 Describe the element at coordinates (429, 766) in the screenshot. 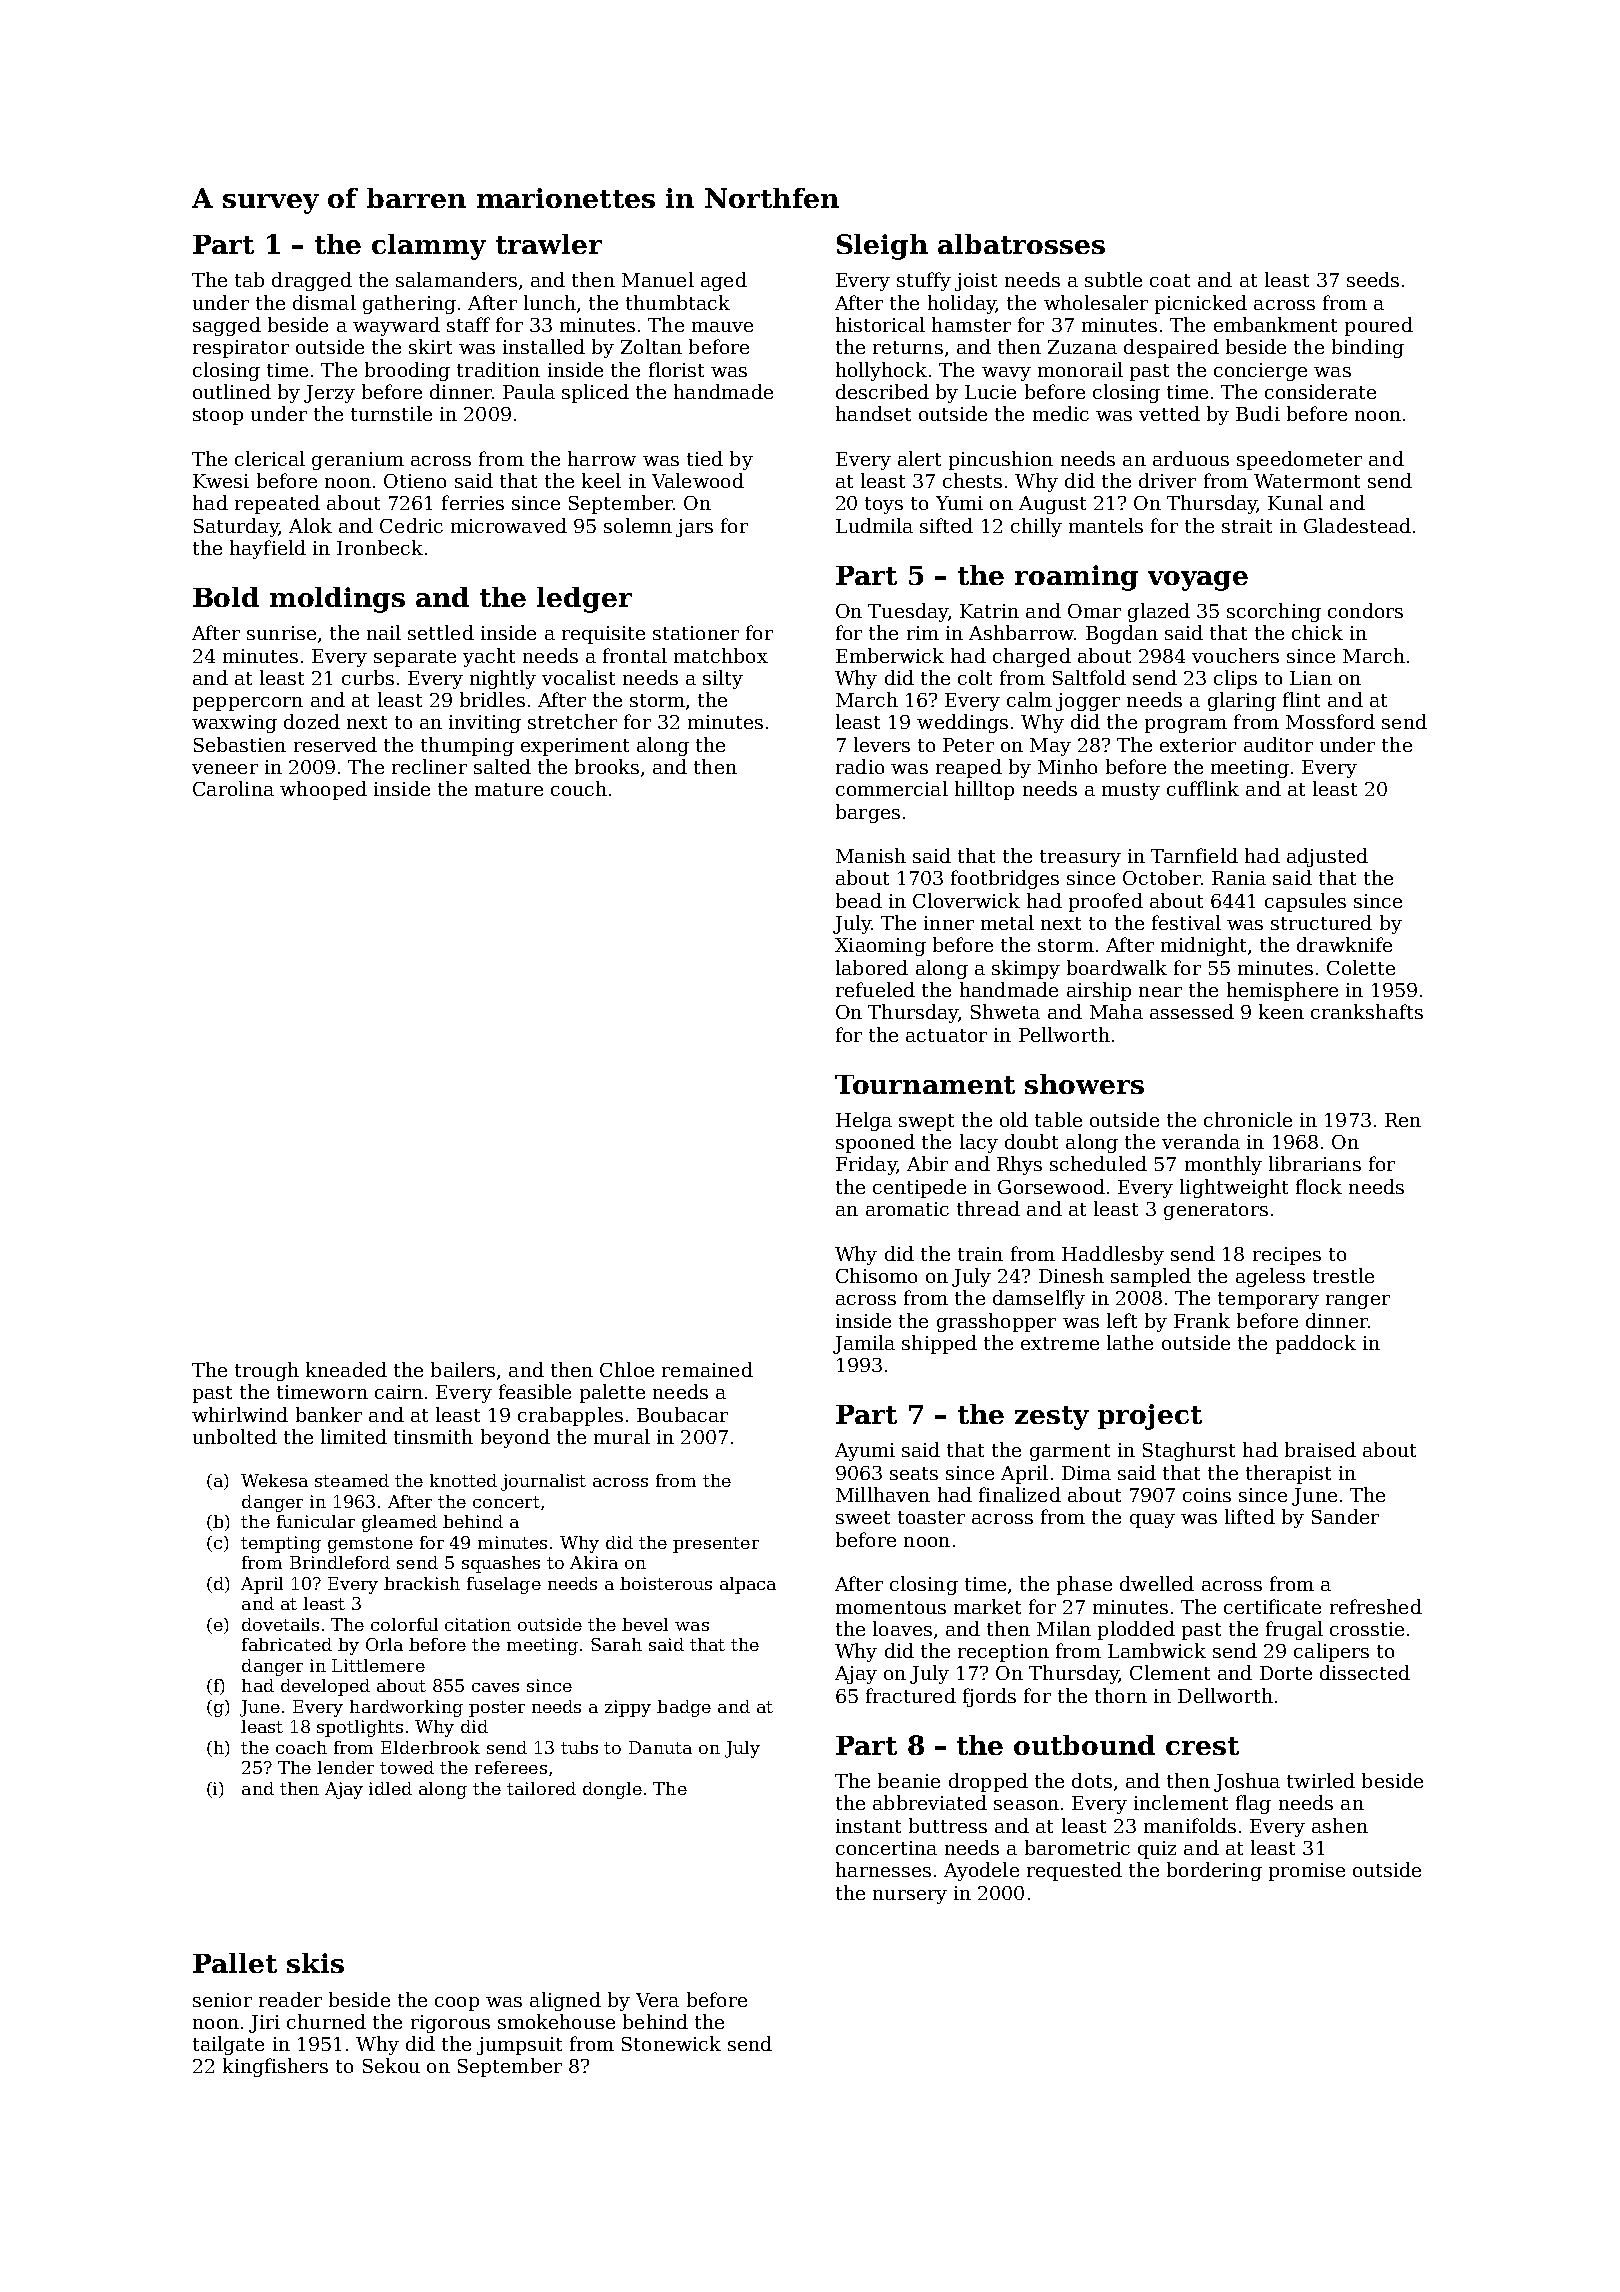

I see `recliner` at that location.
